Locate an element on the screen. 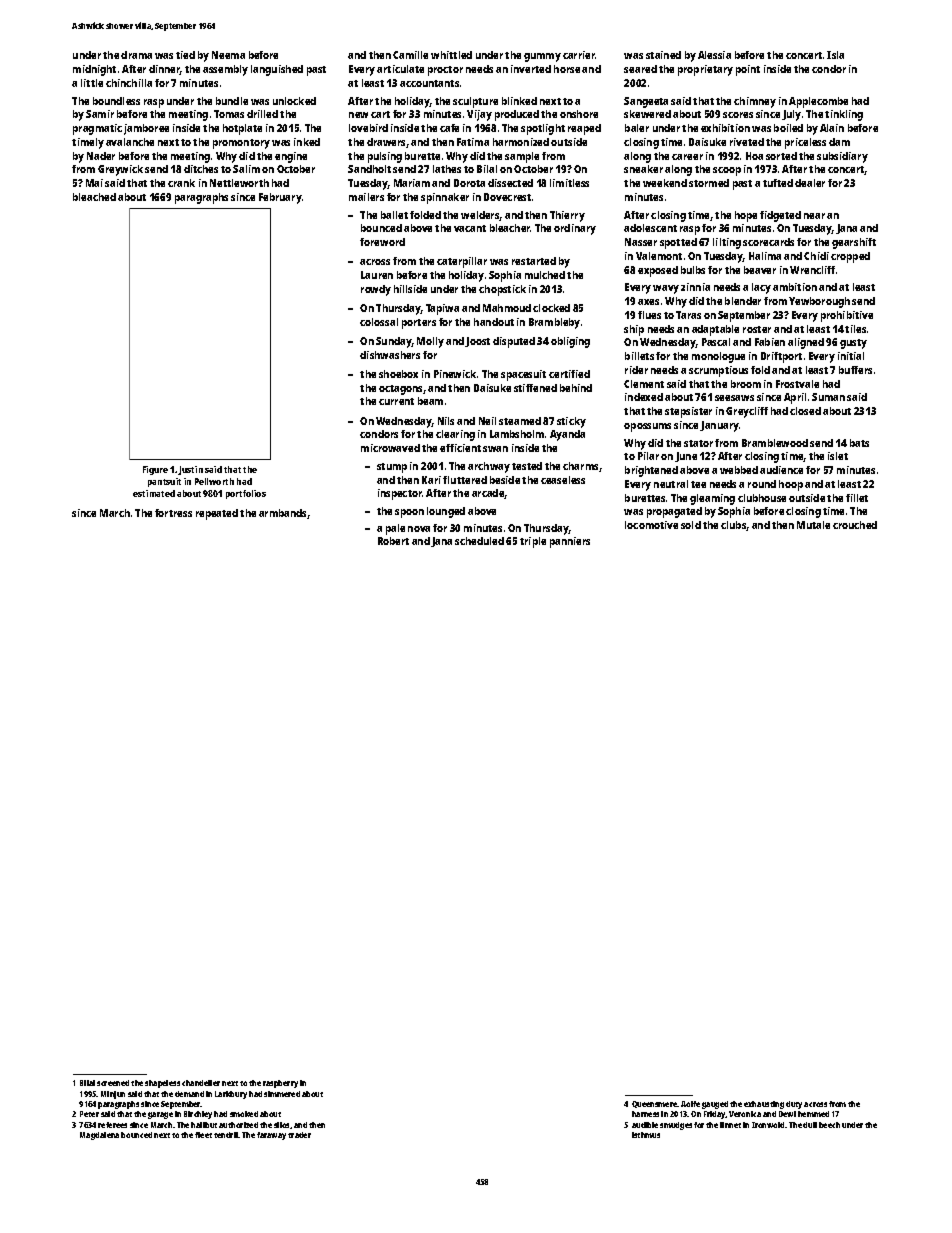 The image size is (952, 1233). tied is located at coordinates (185, 55).
